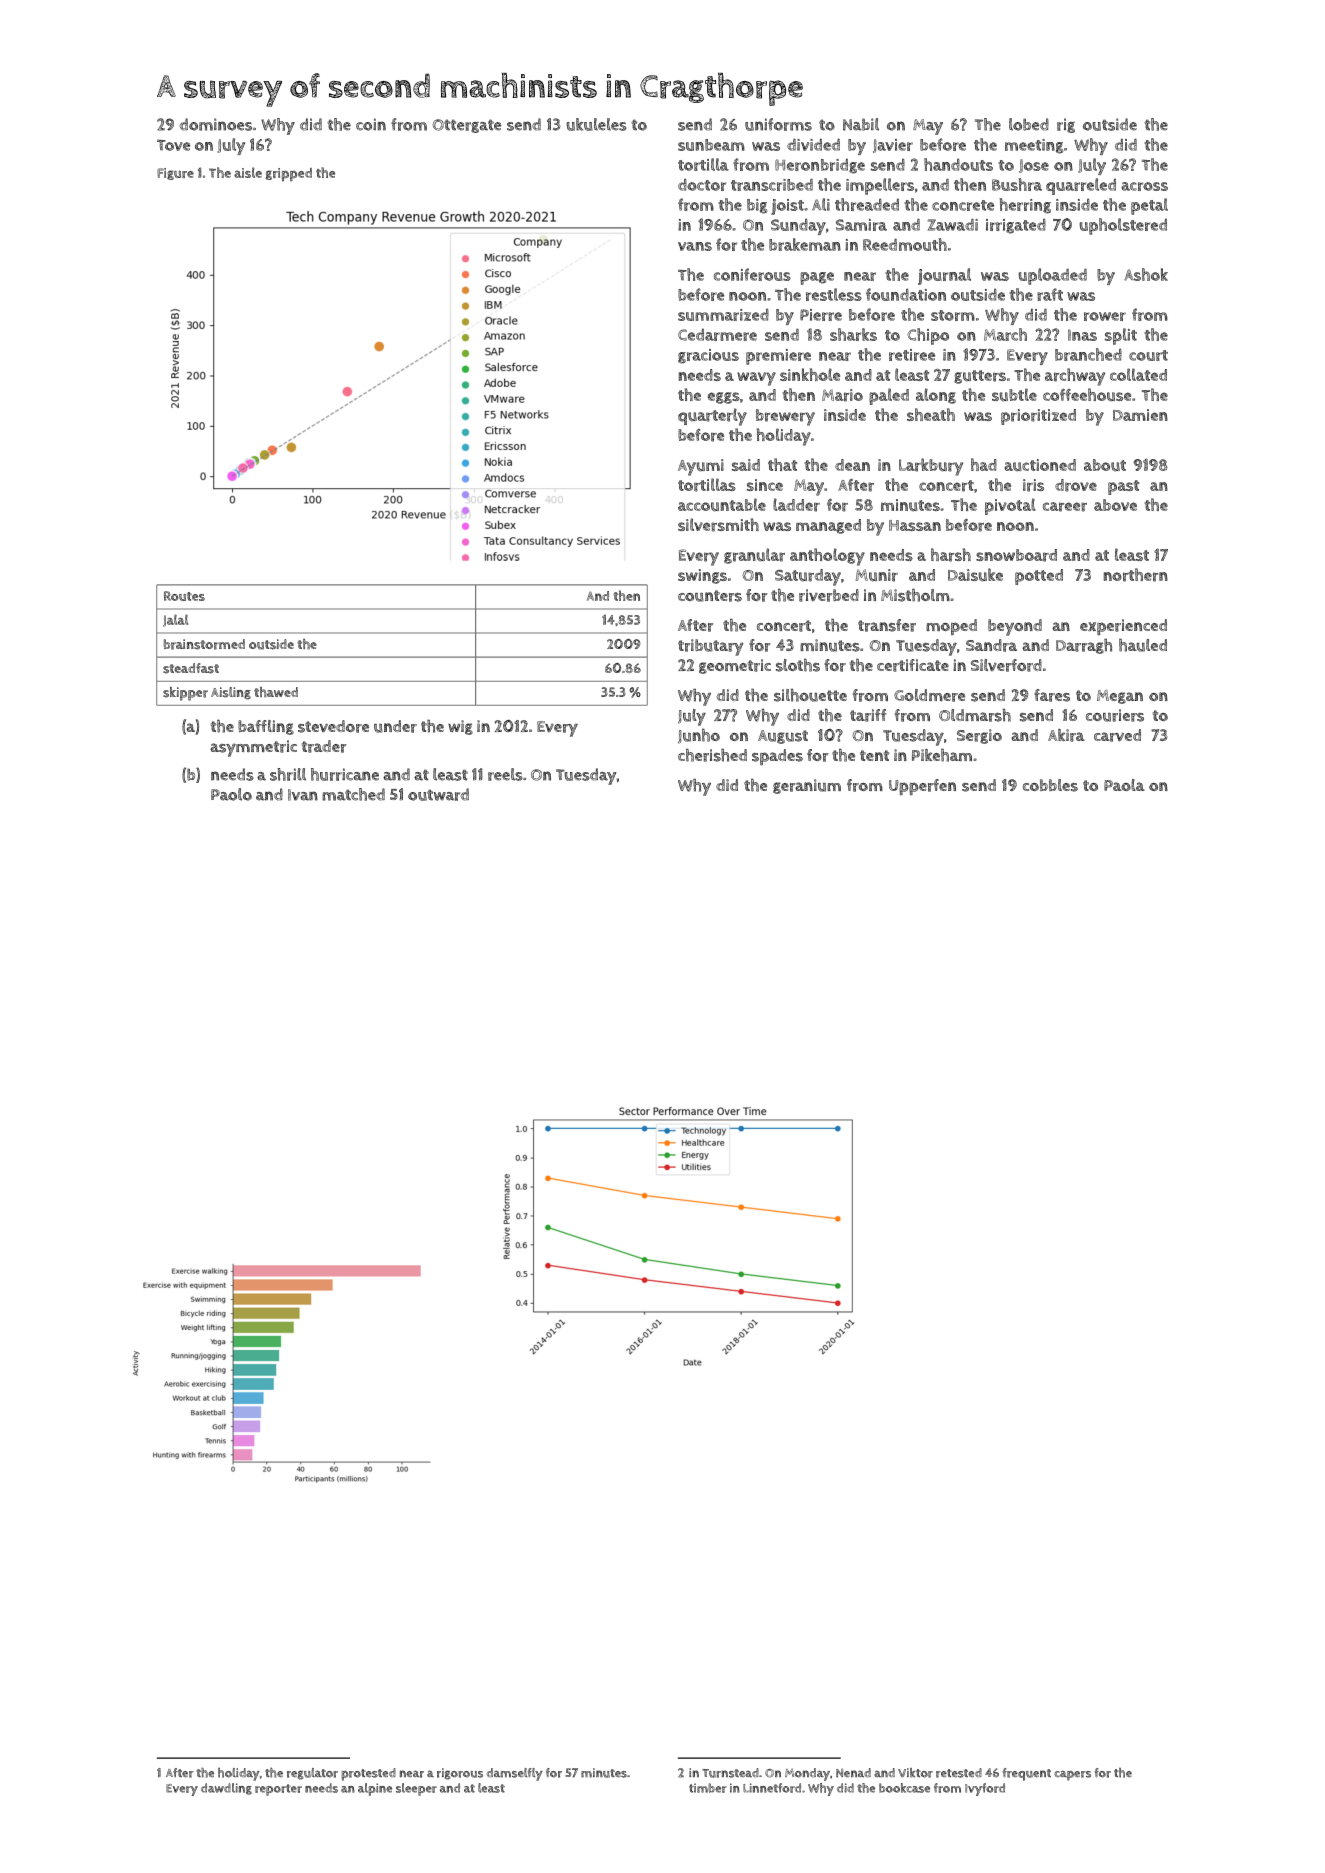  I want to click on outward, so click(438, 794).
